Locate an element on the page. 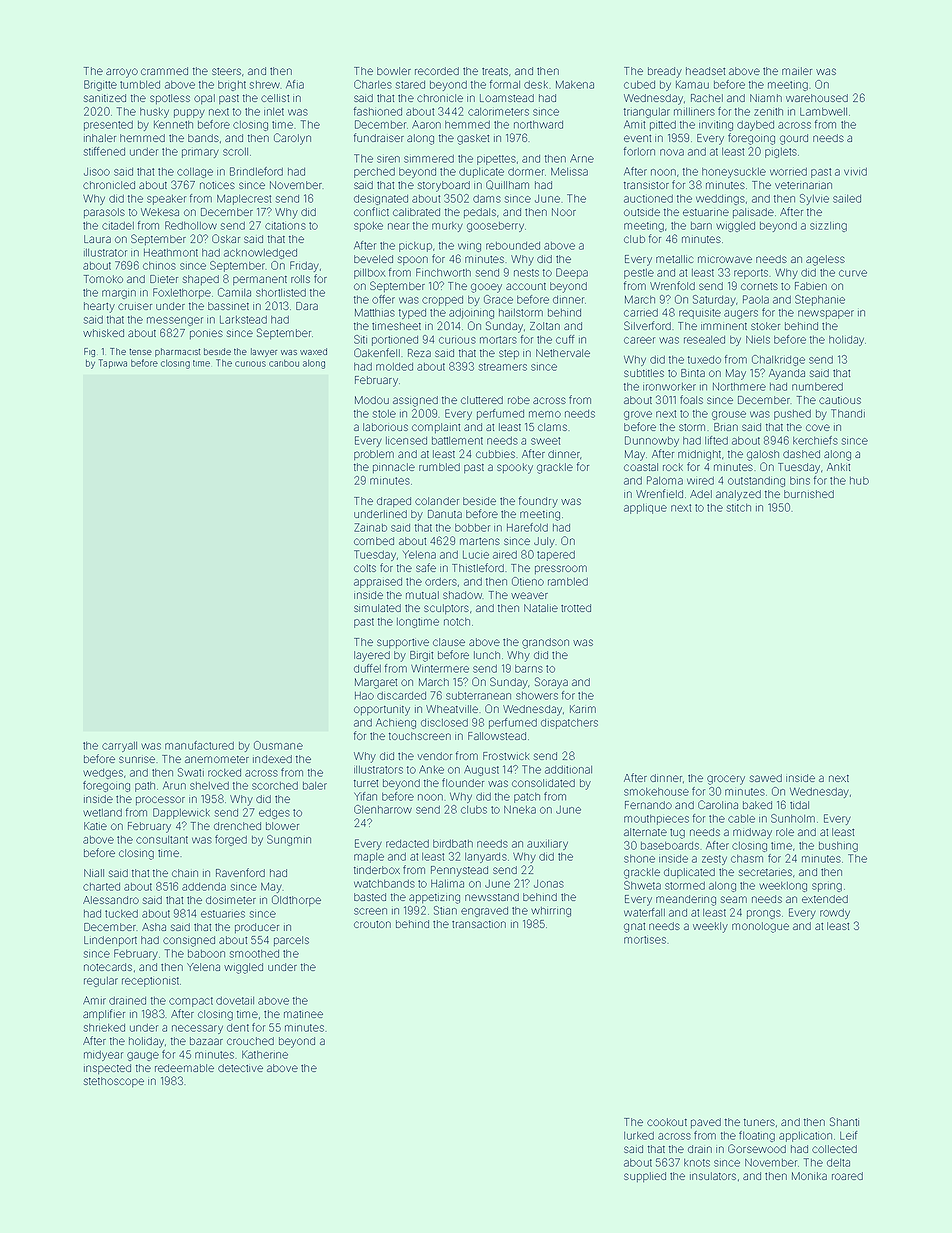  mortars is located at coordinates (498, 340).
